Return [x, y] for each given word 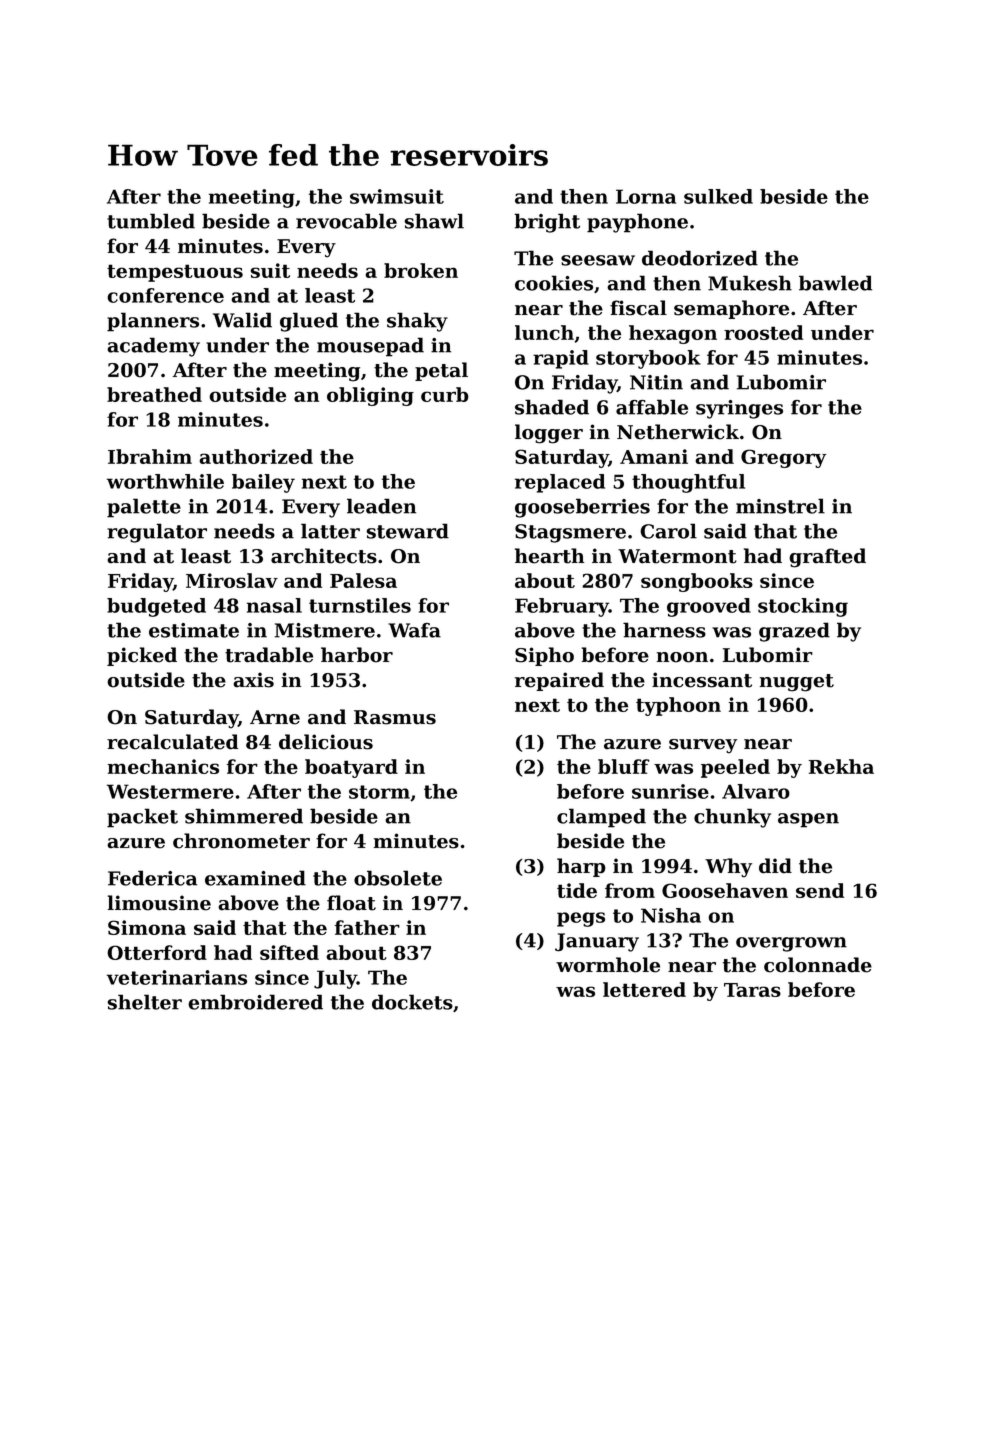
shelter [144, 1002]
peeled [735, 768]
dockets [412, 1002]
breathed [154, 394]
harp [581, 867]
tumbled [151, 221]
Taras [752, 990]
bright [547, 223]
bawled [835, 283]
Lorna [646, 196]
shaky [417, 322]
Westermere [170, 791]
